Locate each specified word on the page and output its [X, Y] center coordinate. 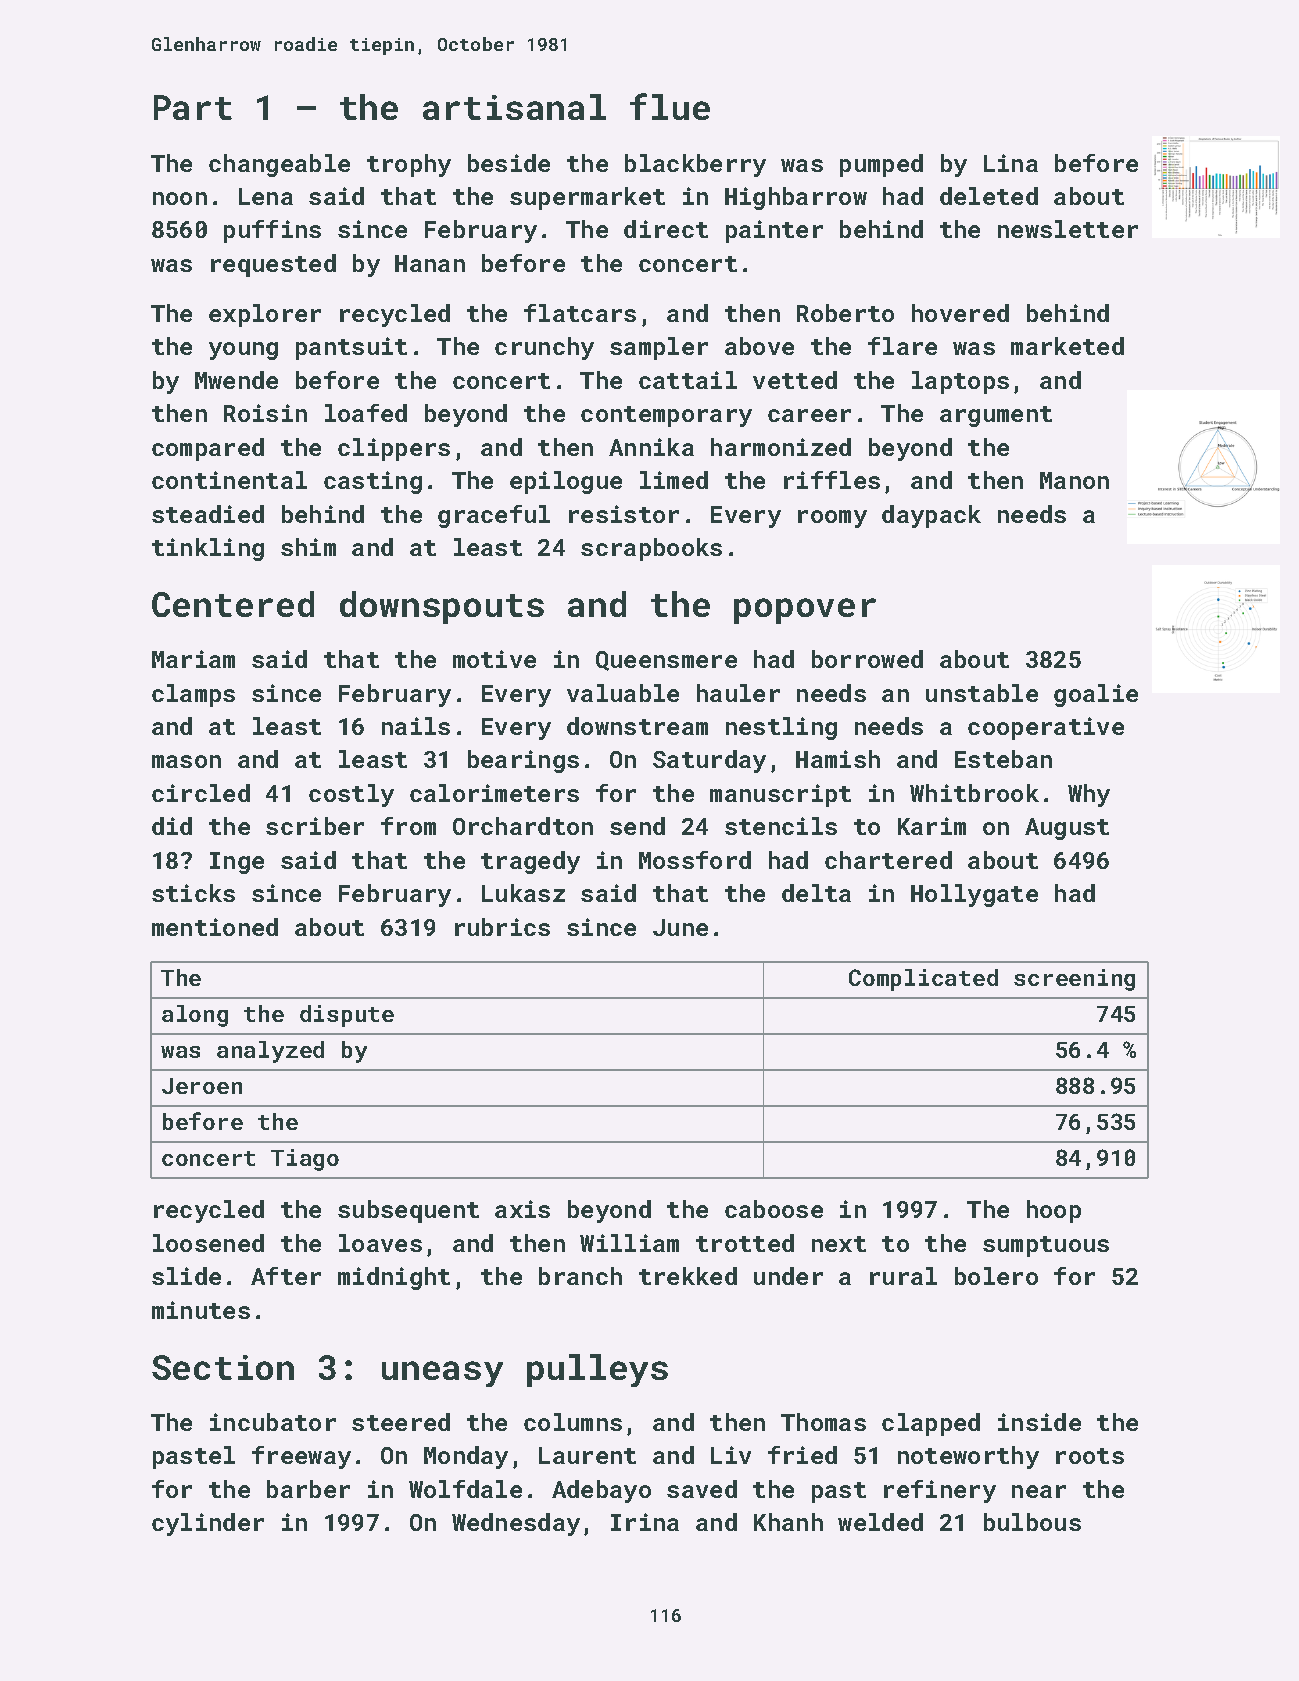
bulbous [1032, 1522]
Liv [731, 1455]
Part [193, 107]
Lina [1011, 163]
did [172, 826]
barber [308, 1489]
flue [670, 106]
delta [816, 893]
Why [1089, 795]
